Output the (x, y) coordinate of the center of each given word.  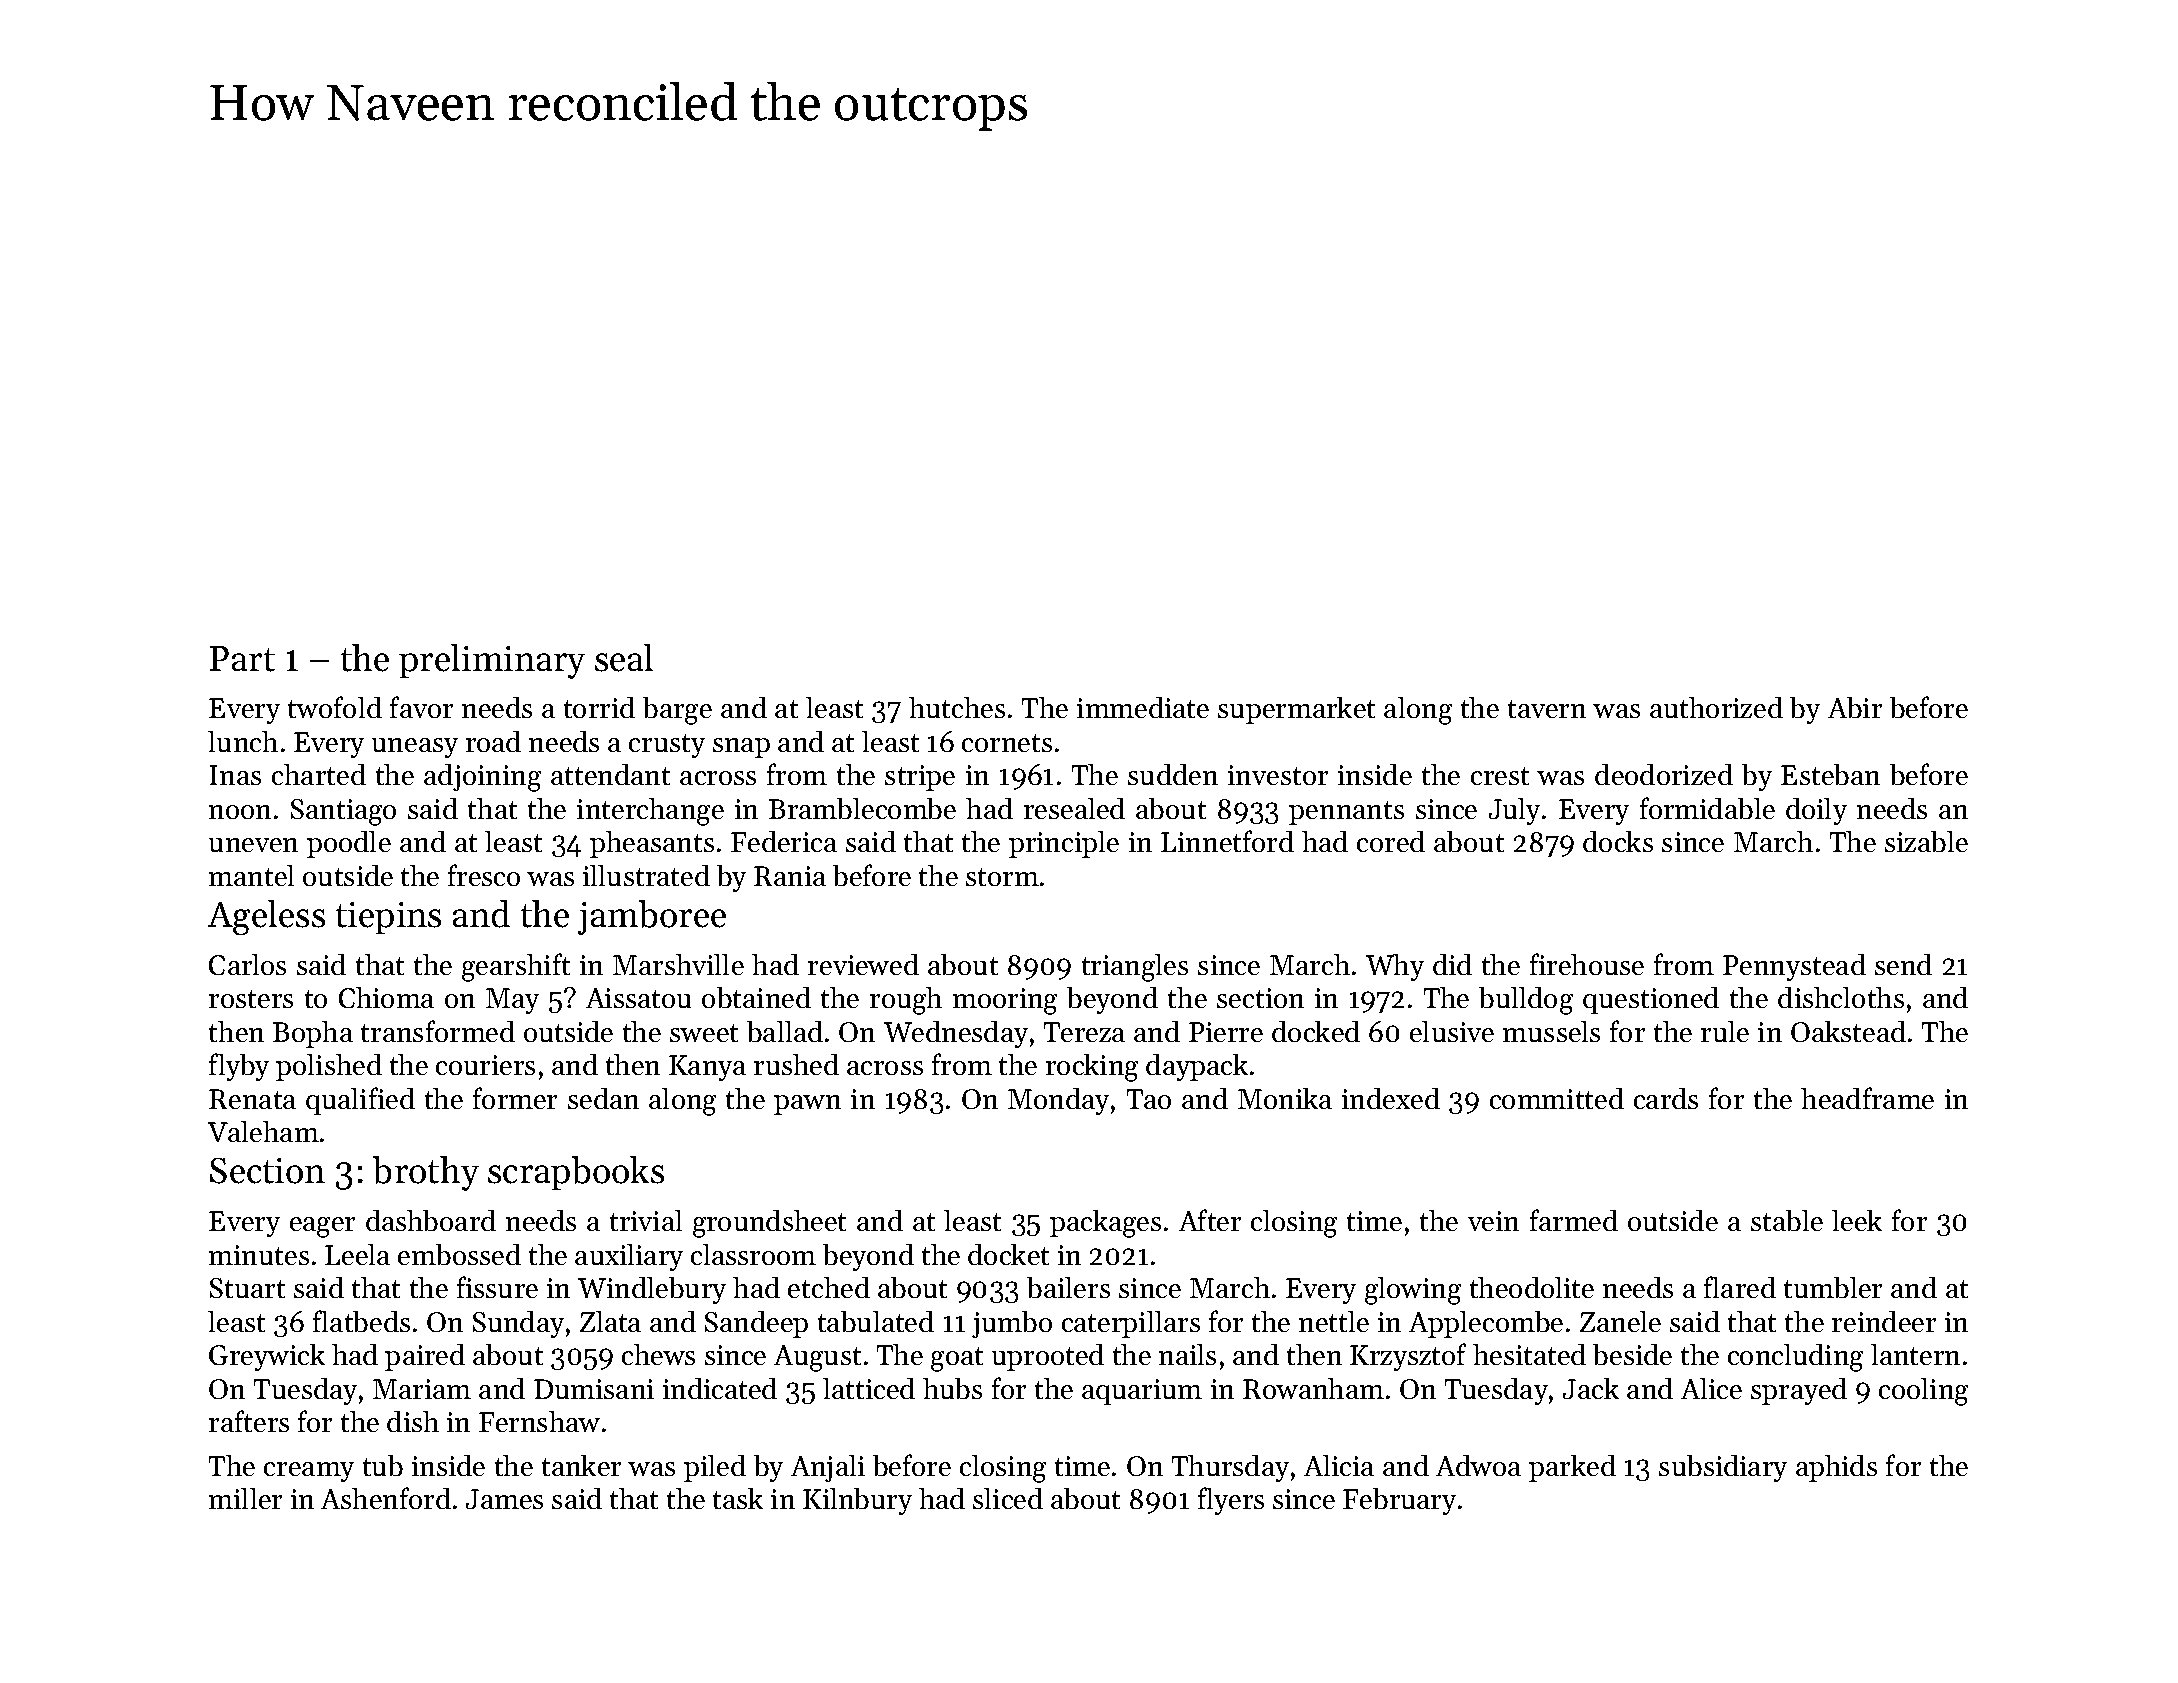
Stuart (247, 1288)
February (1399, 1501)
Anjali (828, 1468)
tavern (1547, 709)
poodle (349, 844)
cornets (1007, 743)
